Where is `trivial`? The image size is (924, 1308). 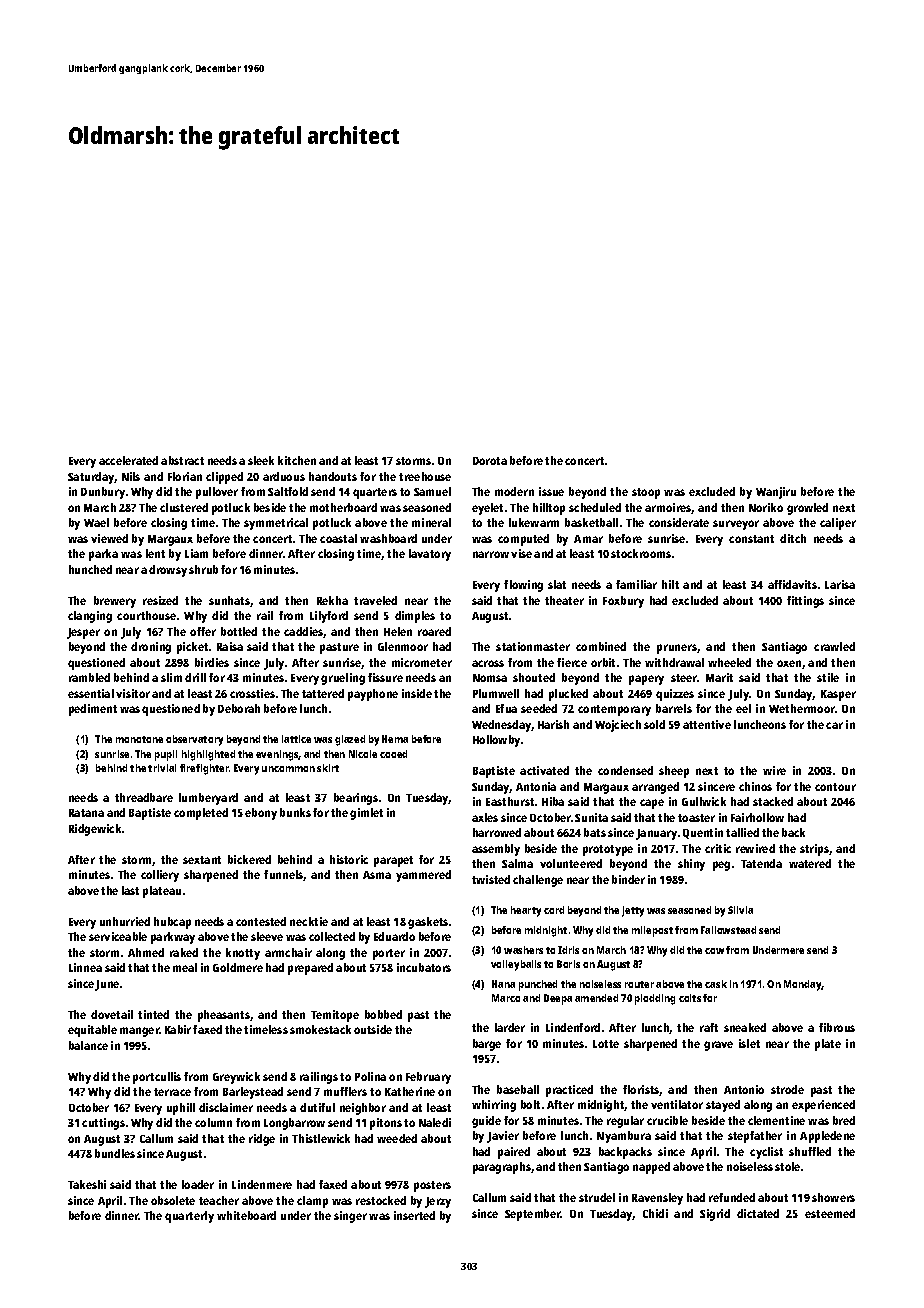 trivial is located at coordinates (162, 768).
